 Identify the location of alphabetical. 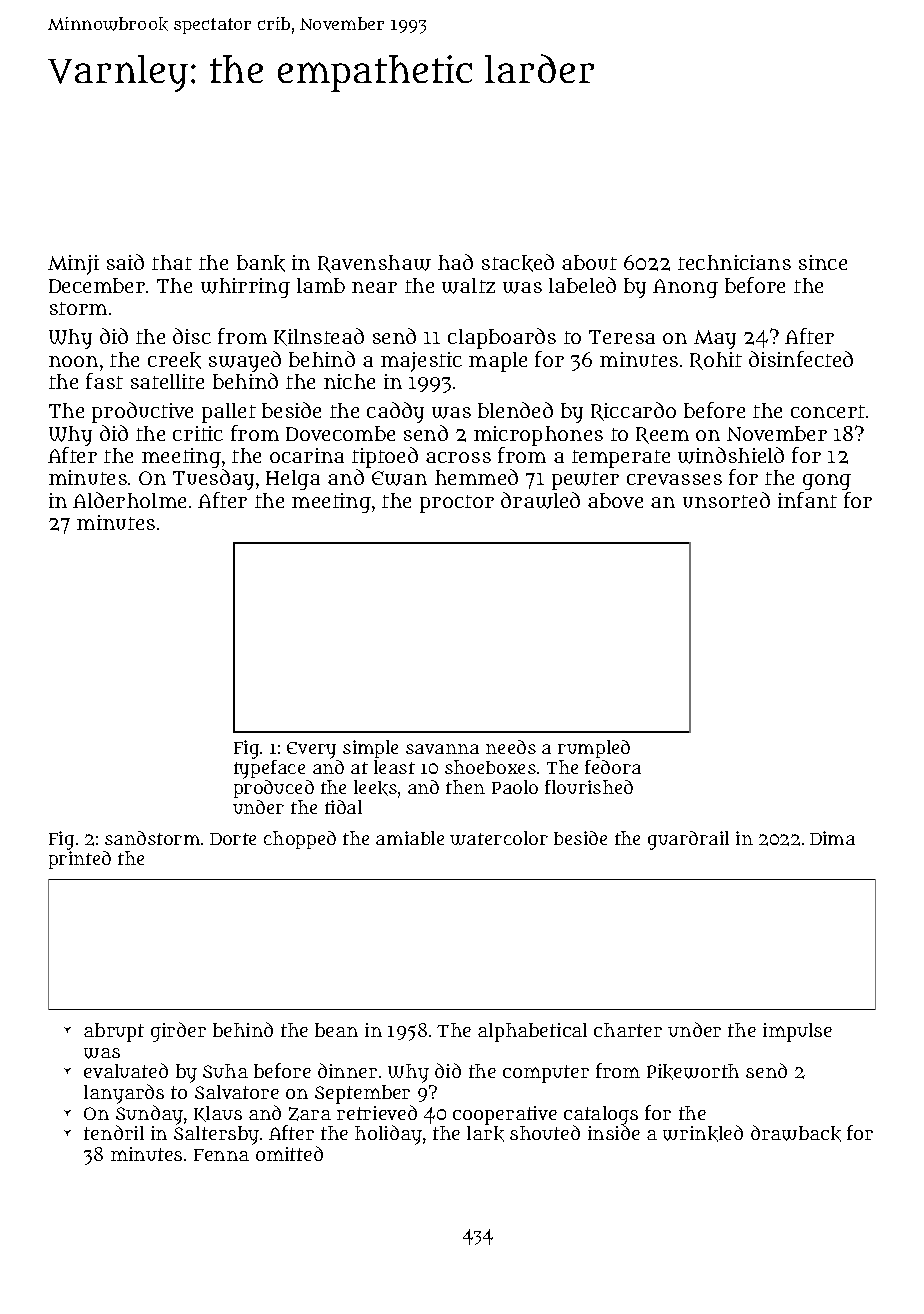
(532, 1032).
